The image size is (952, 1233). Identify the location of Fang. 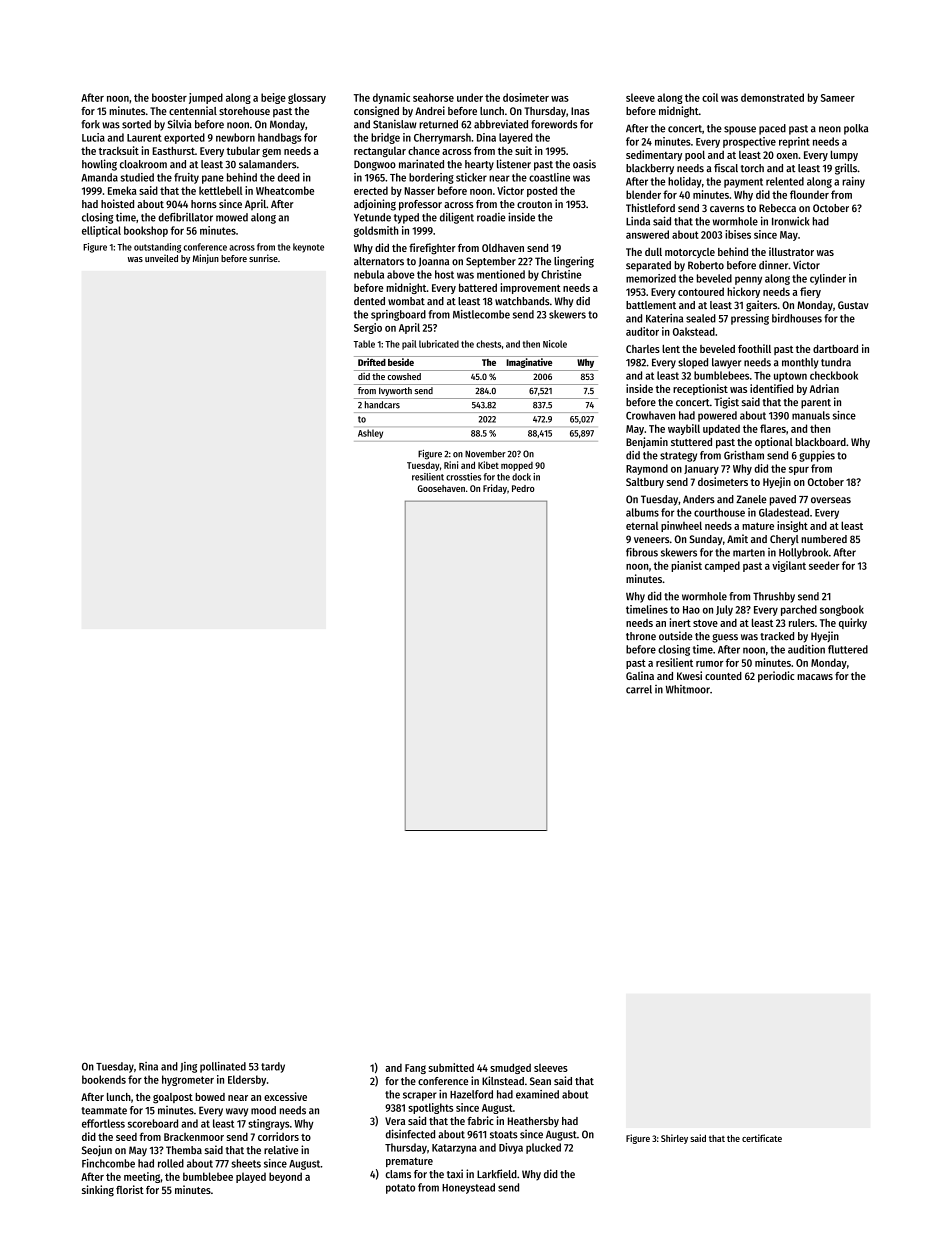
(415, 1069).
